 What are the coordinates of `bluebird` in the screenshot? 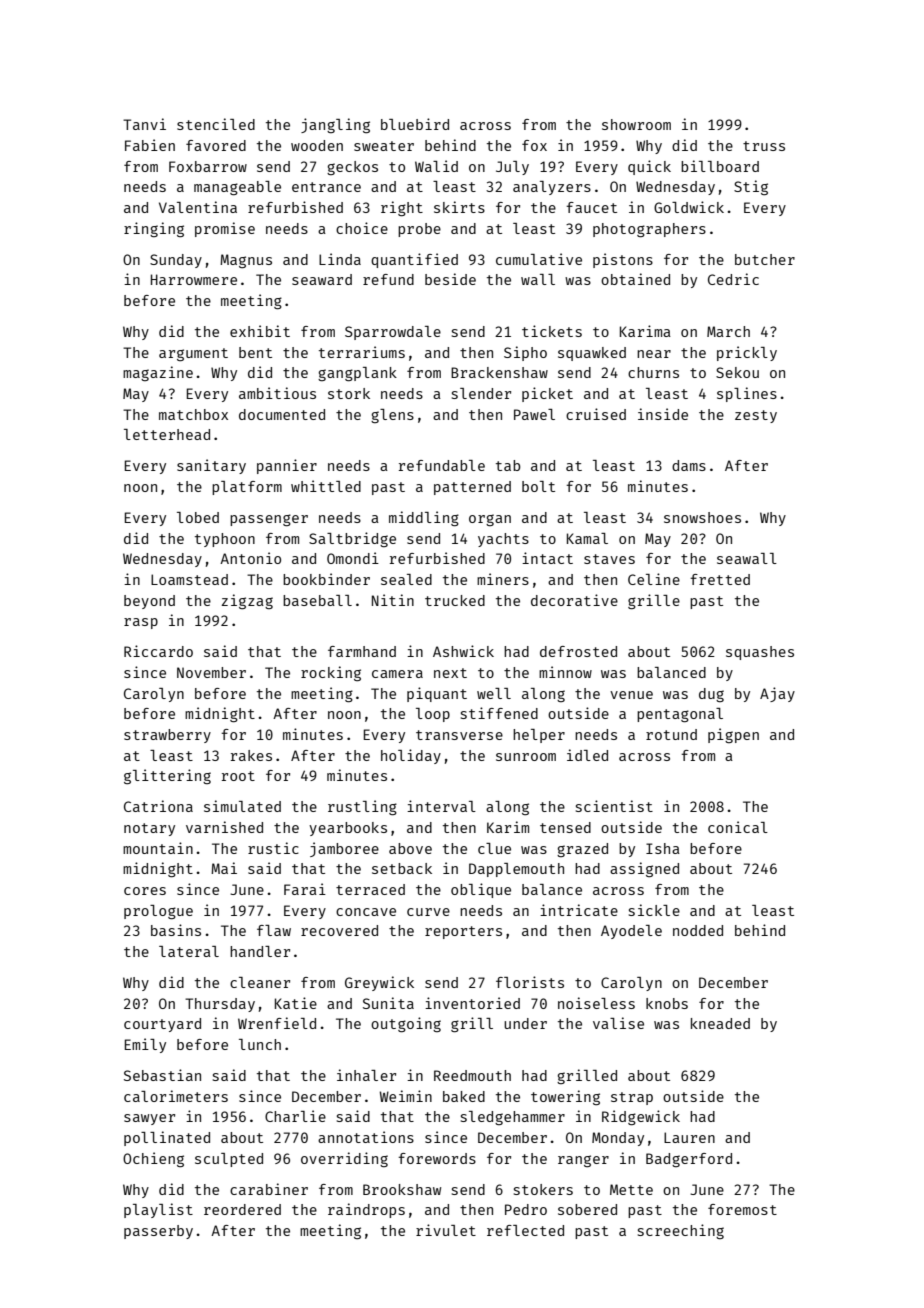 It's located at (415, 124).
